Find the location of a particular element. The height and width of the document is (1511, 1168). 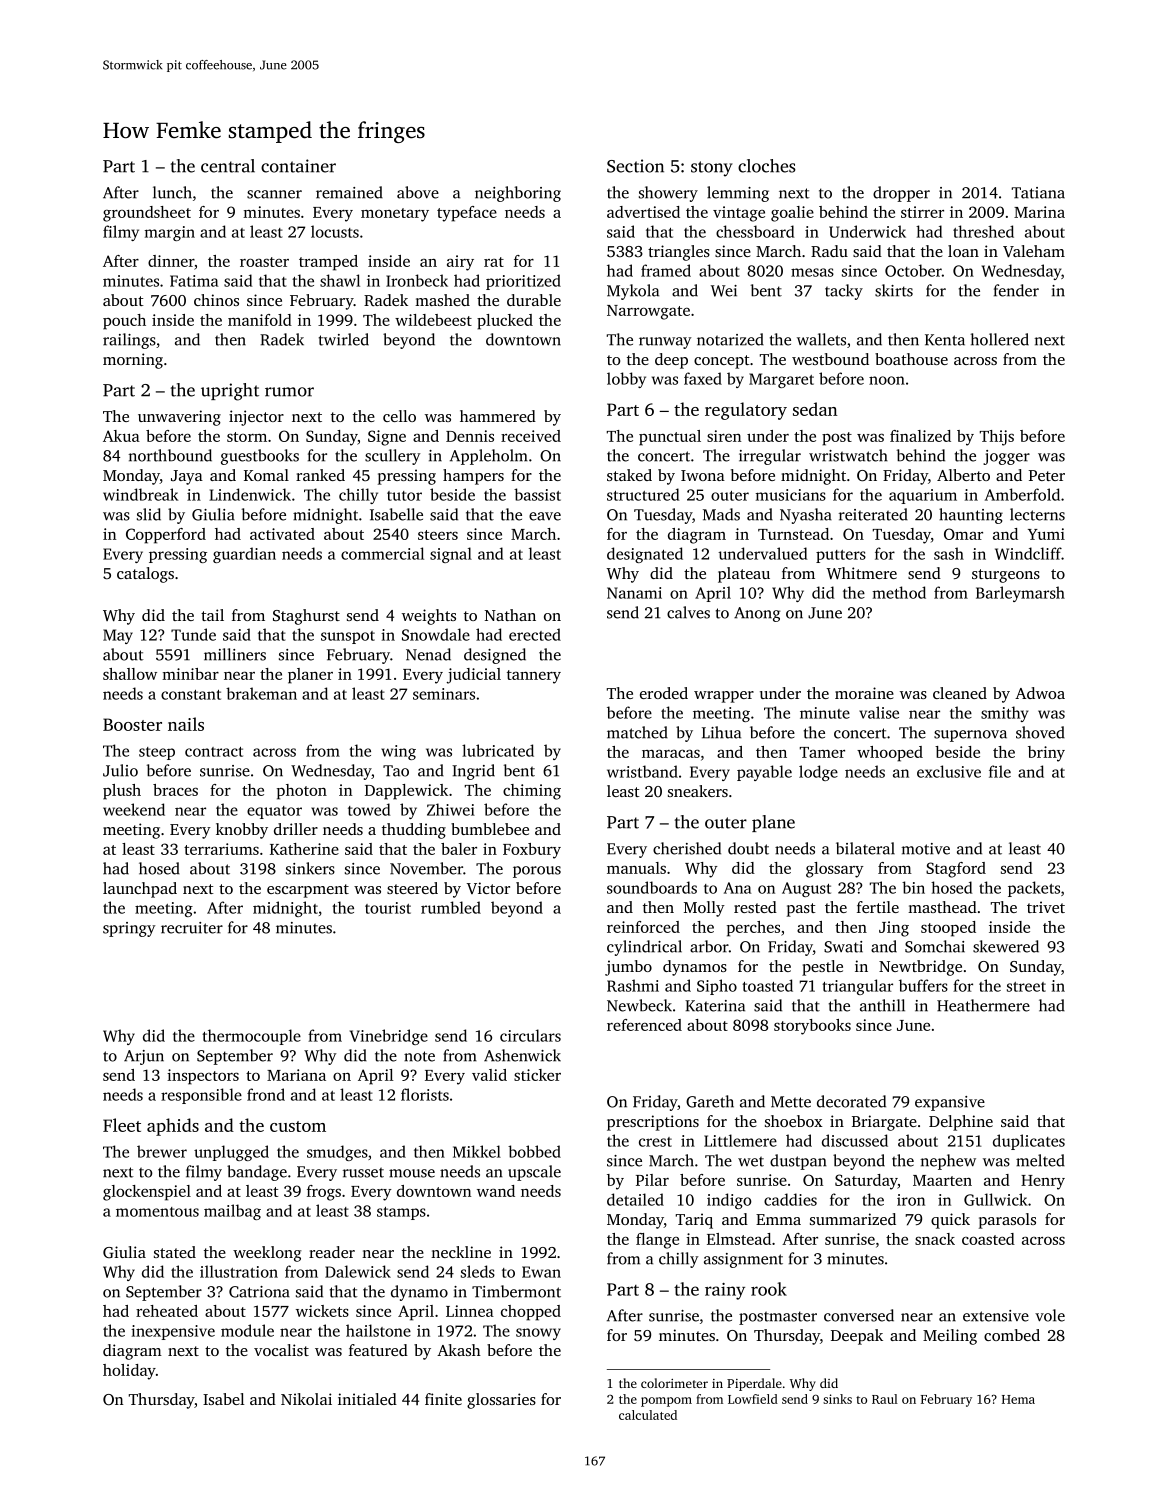

cloches is located at coordinates (767, 166).
